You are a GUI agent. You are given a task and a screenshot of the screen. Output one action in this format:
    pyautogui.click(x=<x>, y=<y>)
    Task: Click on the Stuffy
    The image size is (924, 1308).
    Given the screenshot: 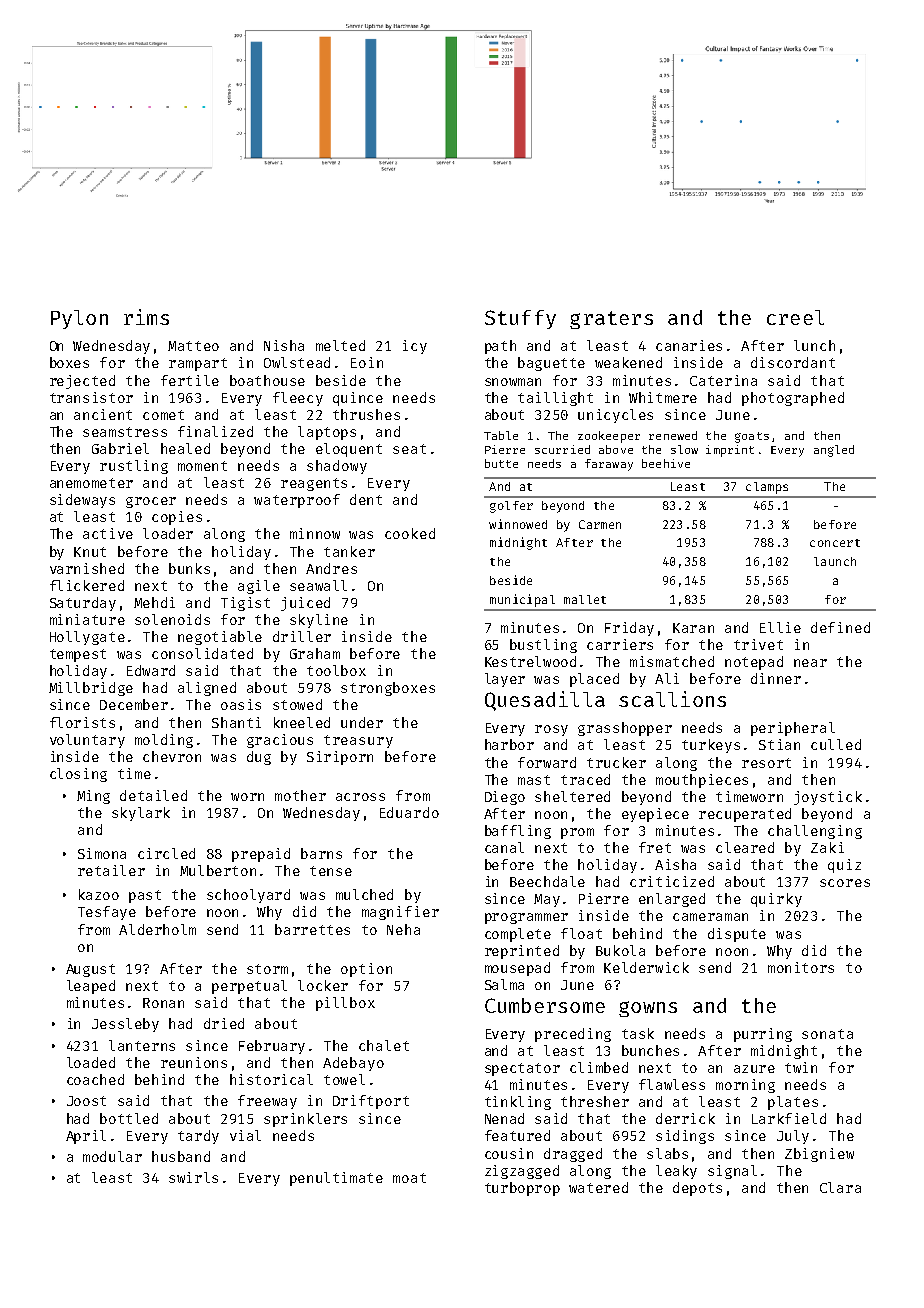 What is the action you would take?
    pyautogui.click(x=520, y=319)
